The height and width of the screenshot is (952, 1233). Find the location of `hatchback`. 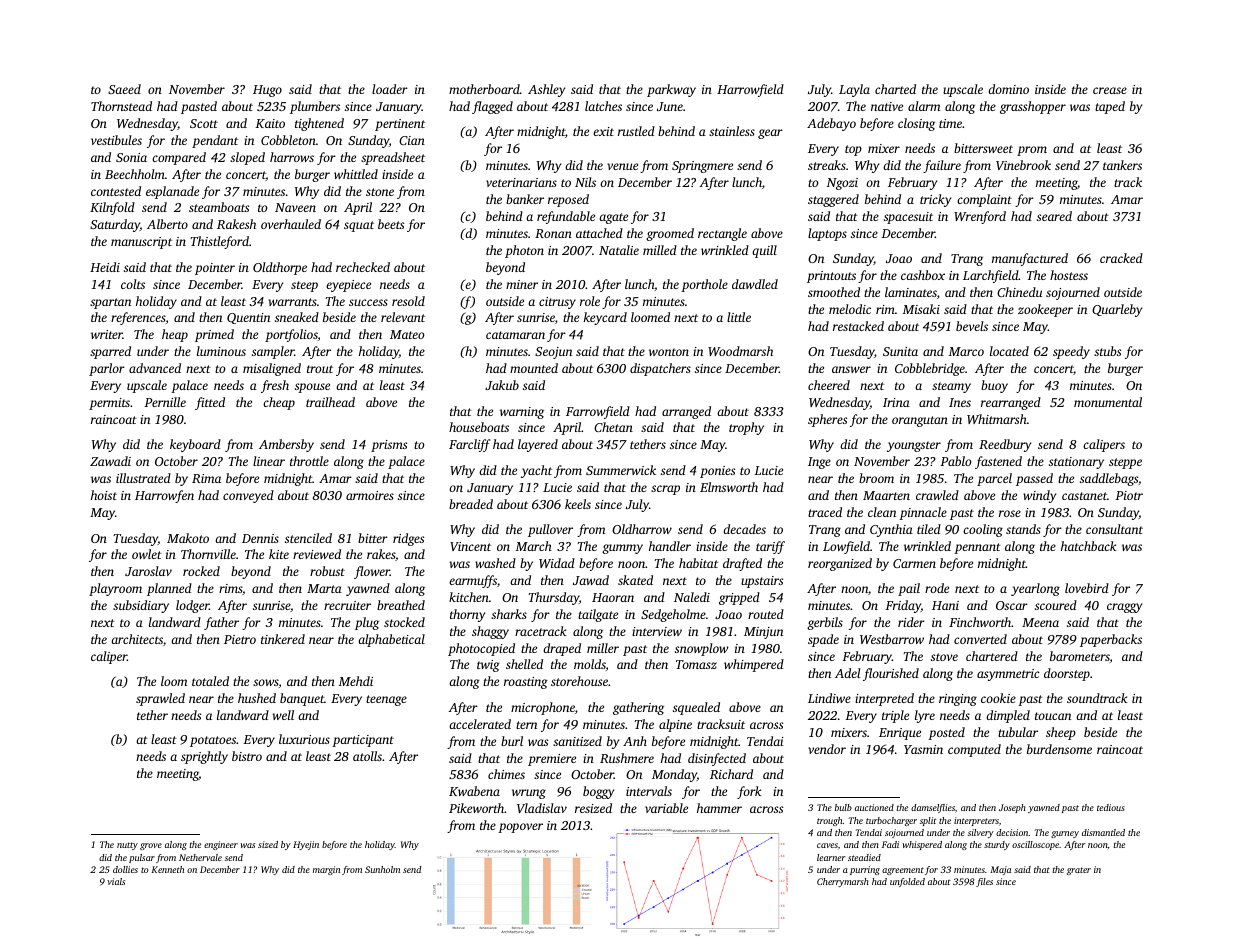

hatchback is located at coordinates (1089, 546).
